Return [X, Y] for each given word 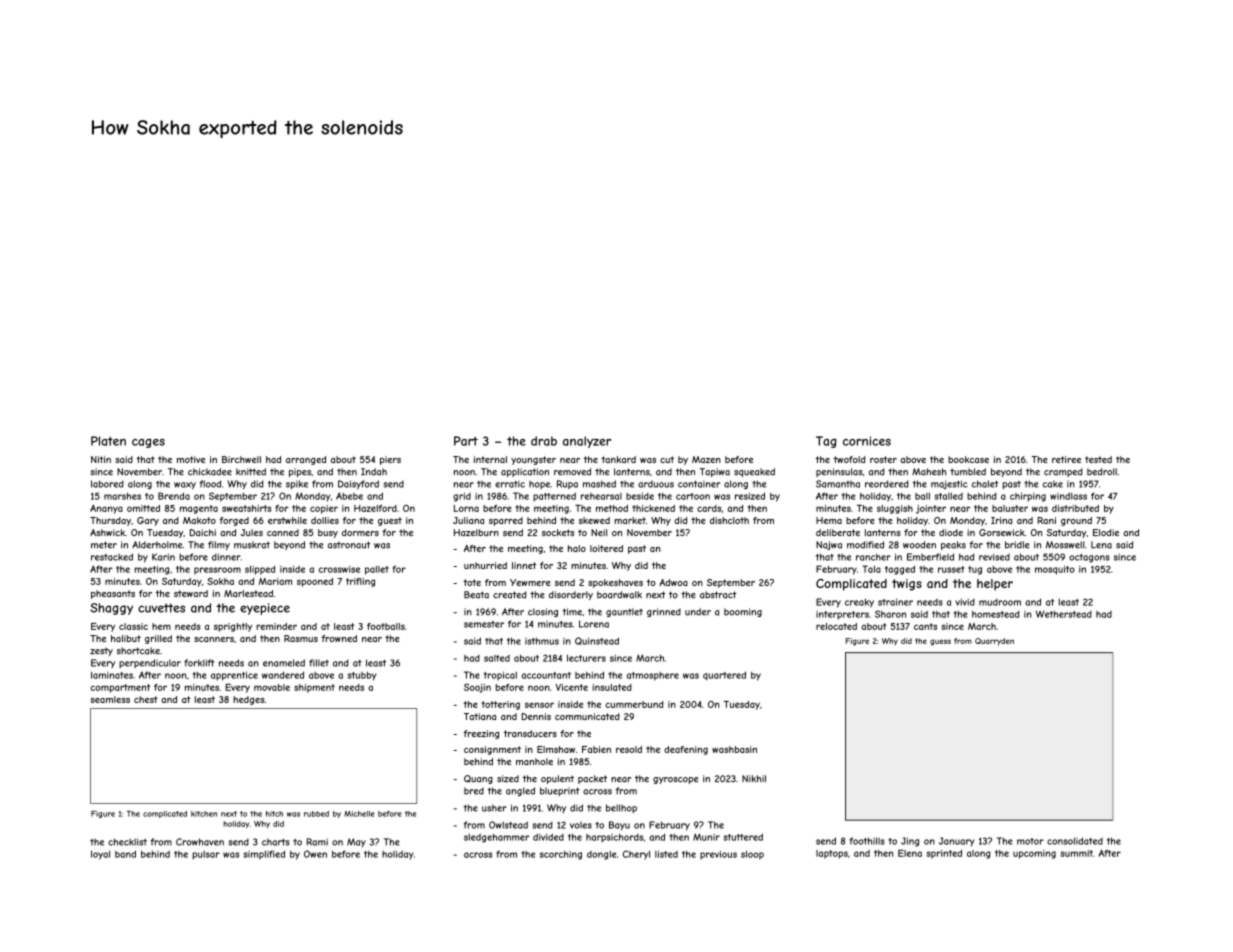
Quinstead [597, 641]
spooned [315, 582]
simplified [264, 855]
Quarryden [994, 642]
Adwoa [673, 582]
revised [994, 557]
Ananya [106, 509]
